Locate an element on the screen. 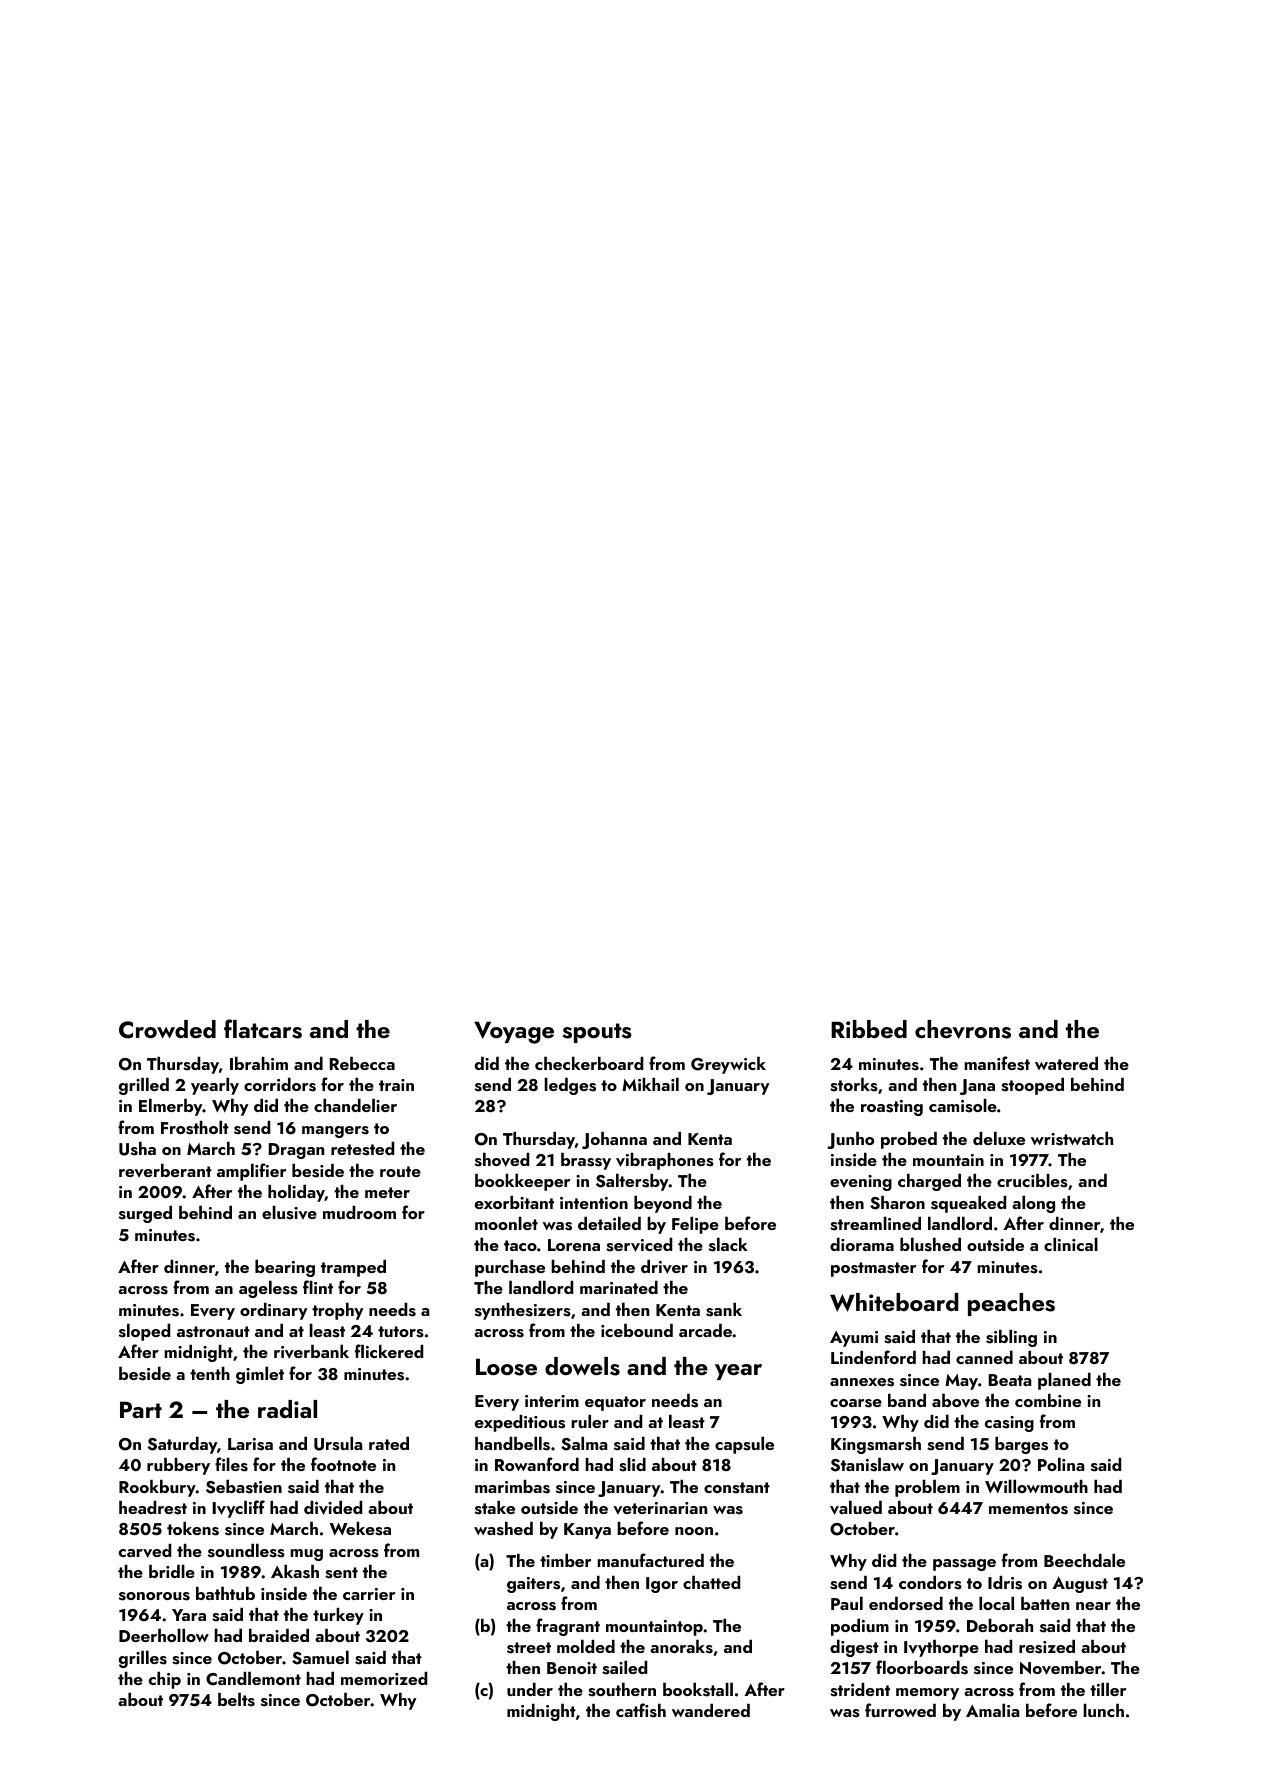 This screenshot has height=1786, width=1263. memorized is located at coordinates (384, 1678).
